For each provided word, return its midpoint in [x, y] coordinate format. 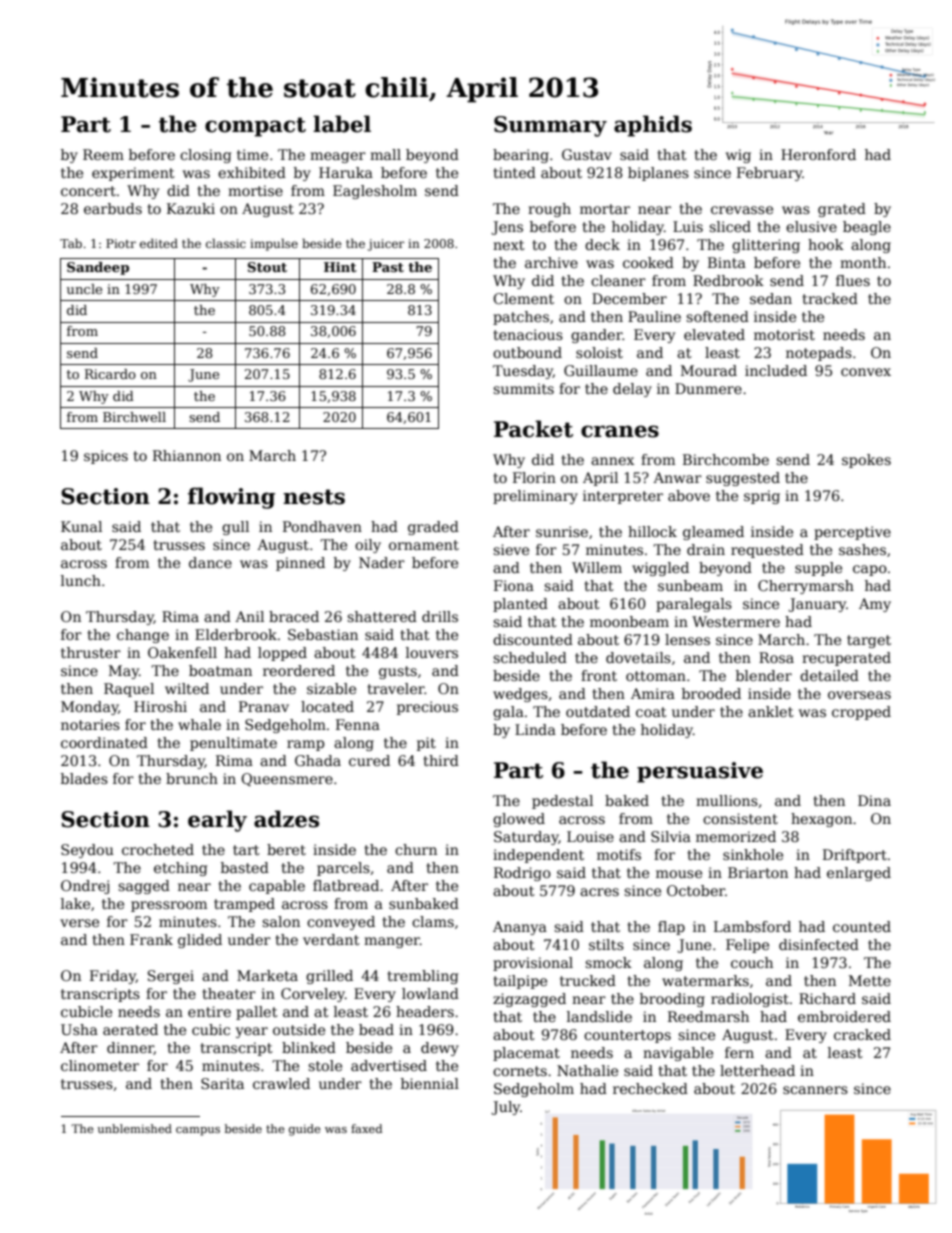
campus [198, 1131]
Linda [535, 729]
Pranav [264, 706]
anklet [771, 711]
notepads [819, 354]
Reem [103, 154]
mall [385, 154]
